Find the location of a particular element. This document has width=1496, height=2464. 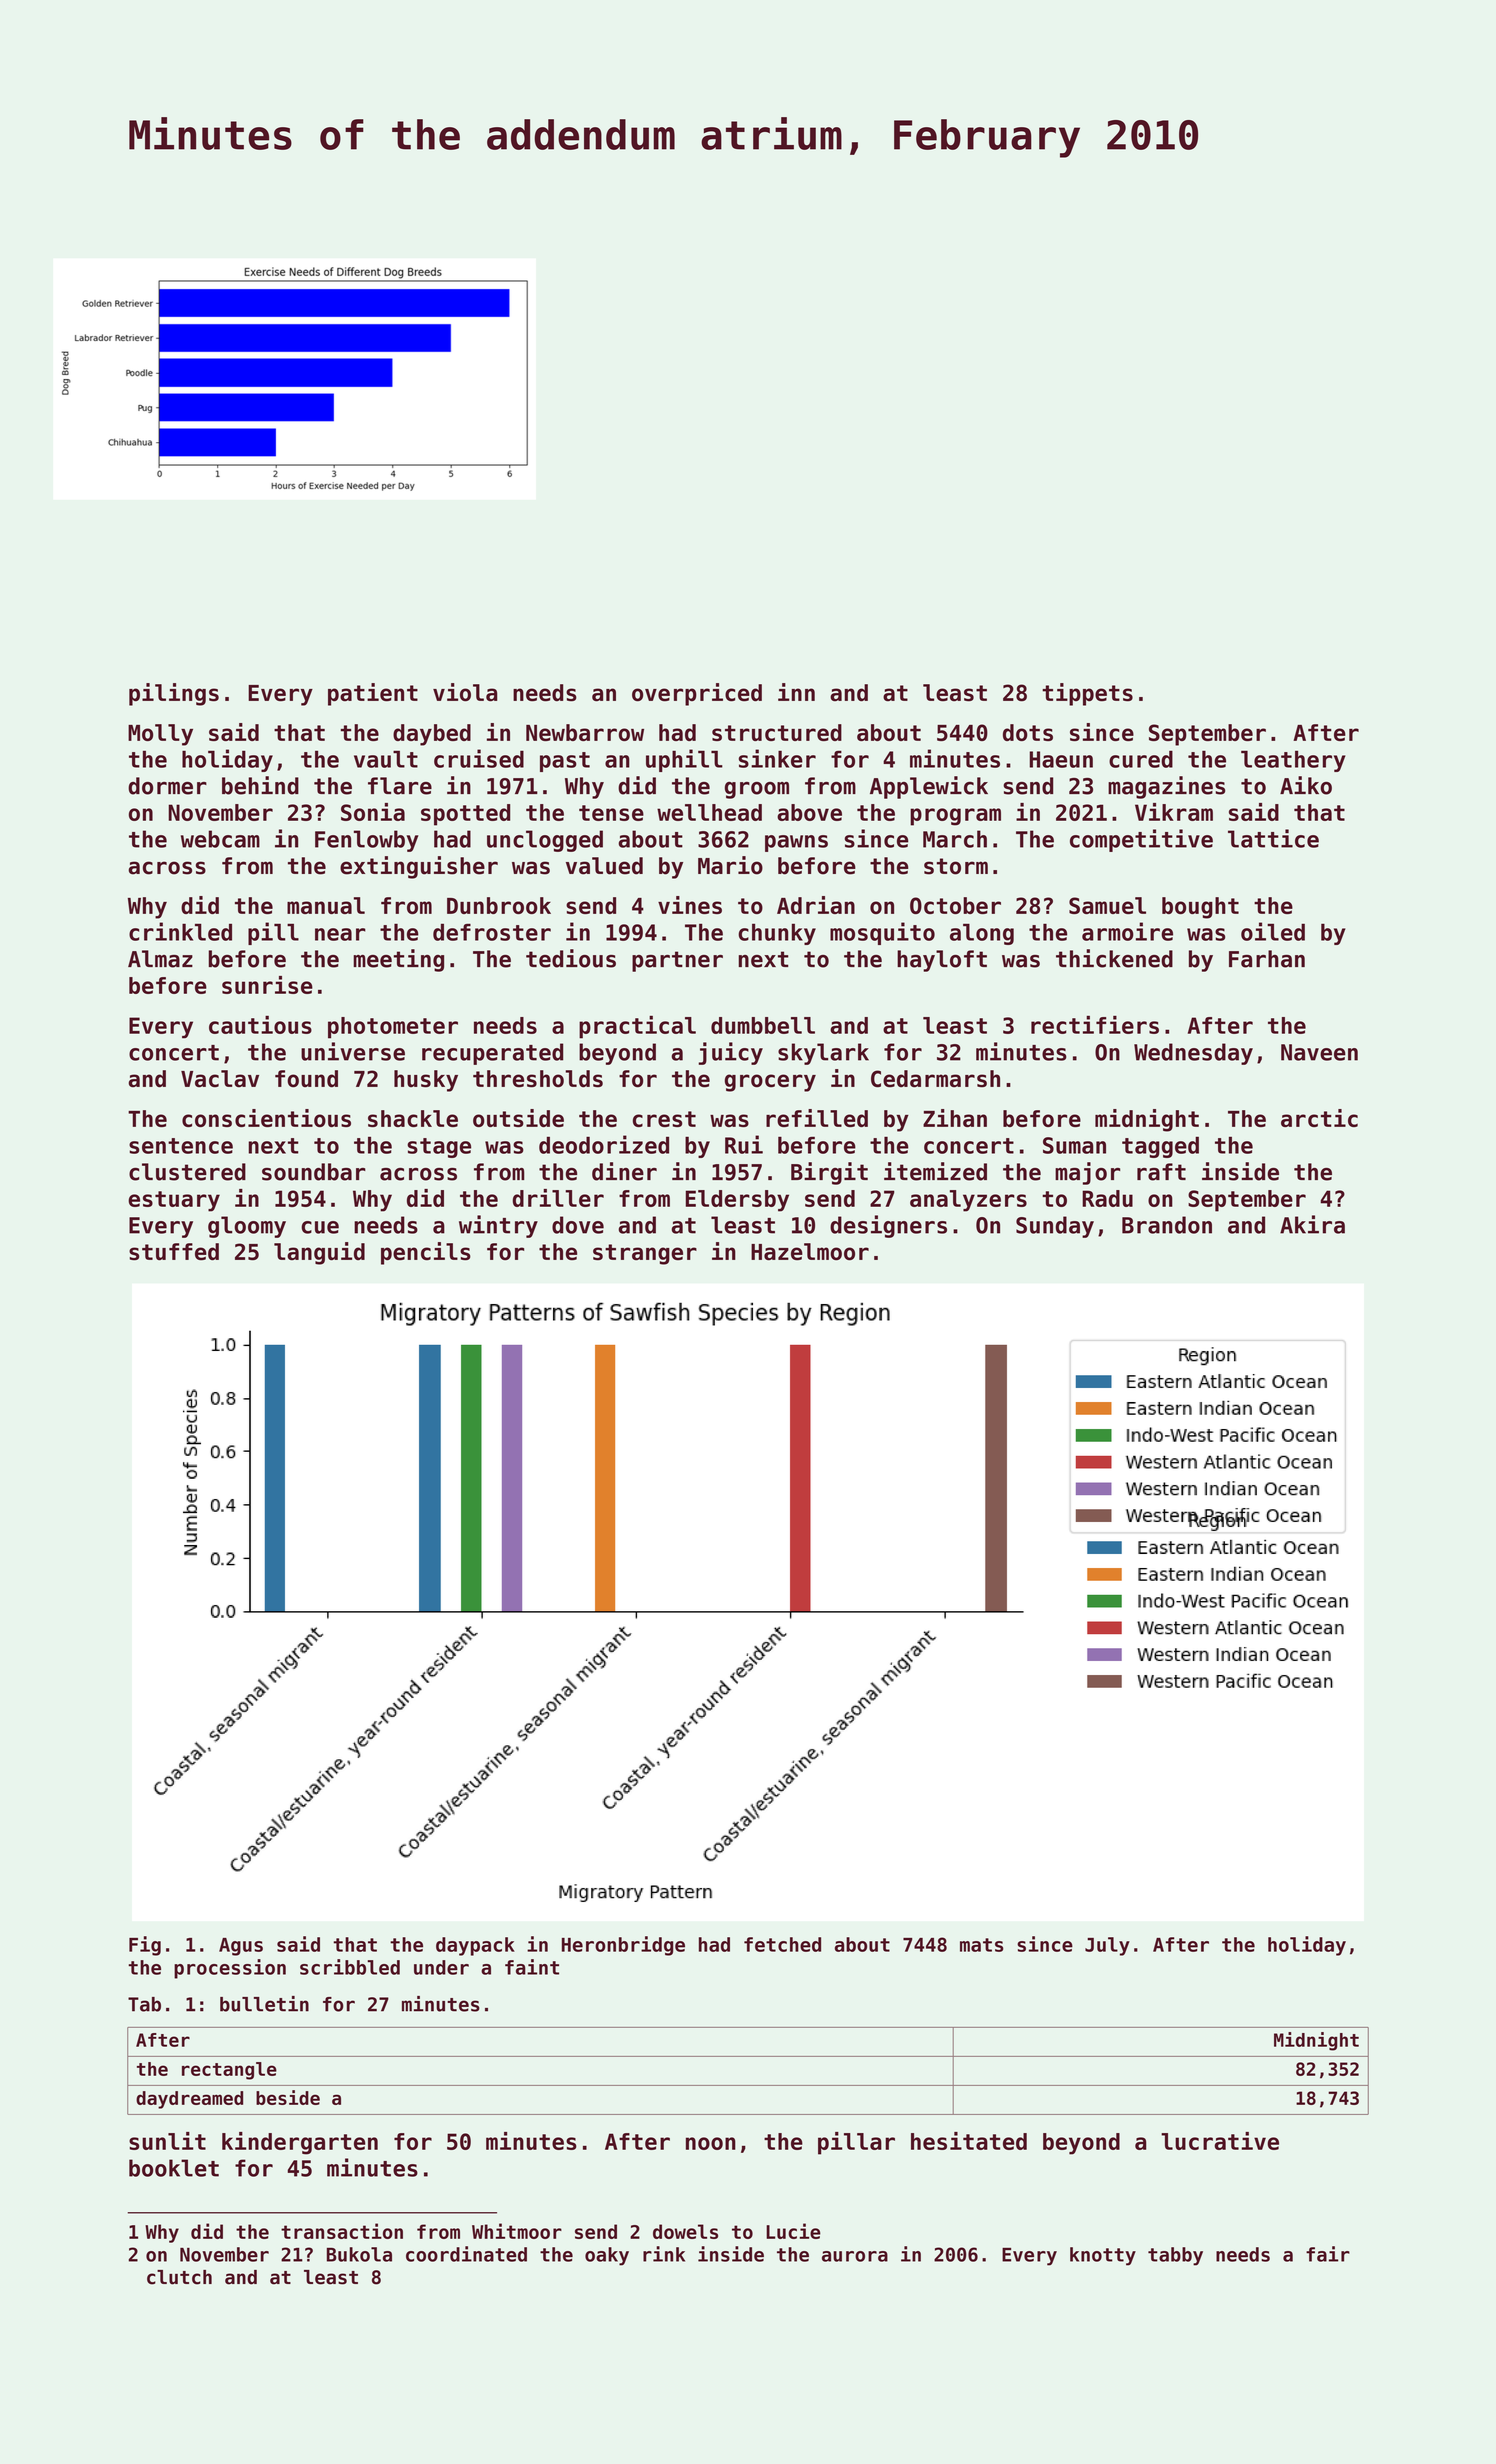

knotty is located at coordinates (1103, 2256).
